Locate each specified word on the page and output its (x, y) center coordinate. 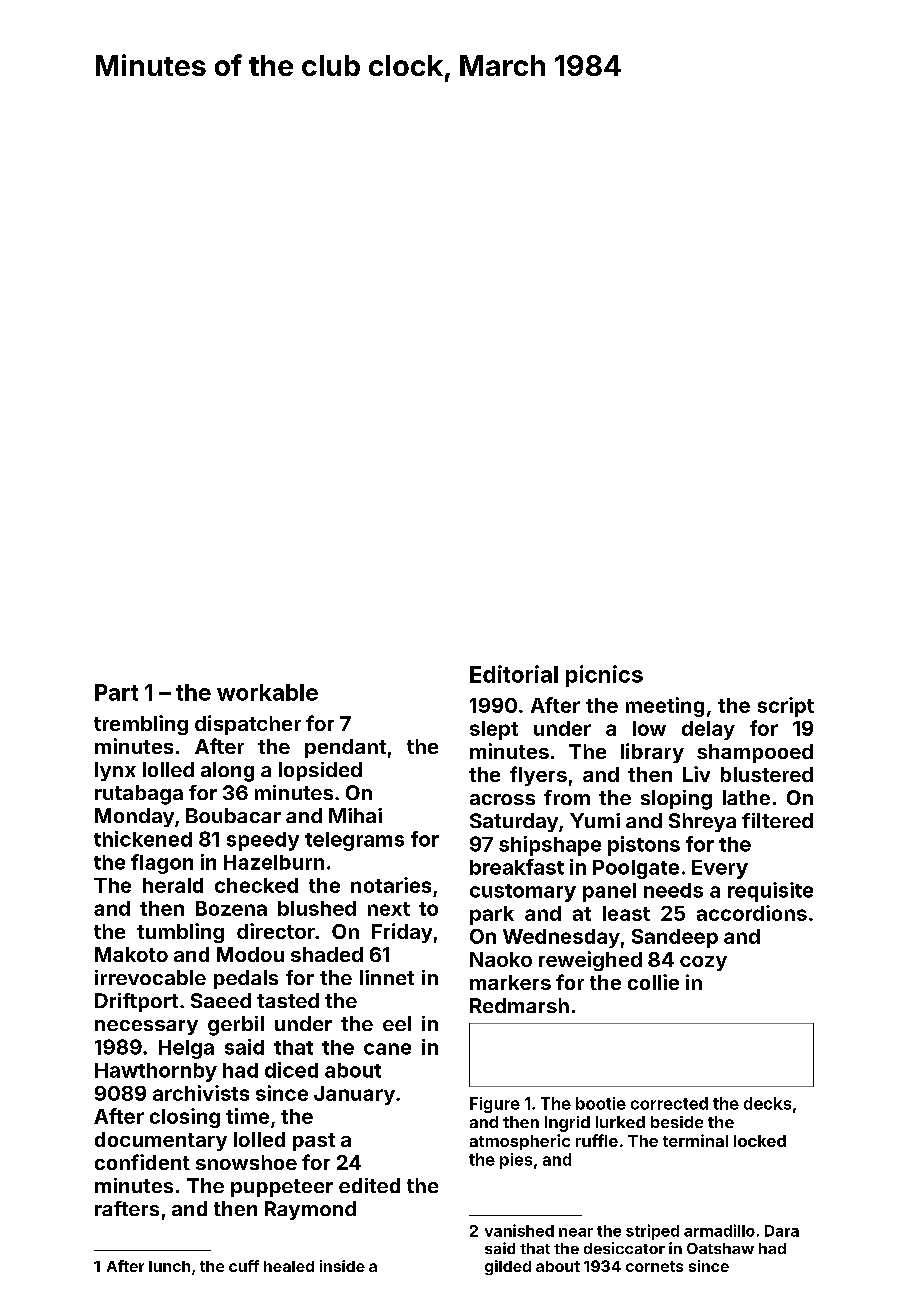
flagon (162, 864)
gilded (508, 1267)
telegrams (354, 841)
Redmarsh (519, 1005)
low (649, 728)
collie (653, 982)
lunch (169, 1266)
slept (494, 730)
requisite (770, 892)
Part (116, 692)
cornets (654, 1266)
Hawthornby (156, 1072)
